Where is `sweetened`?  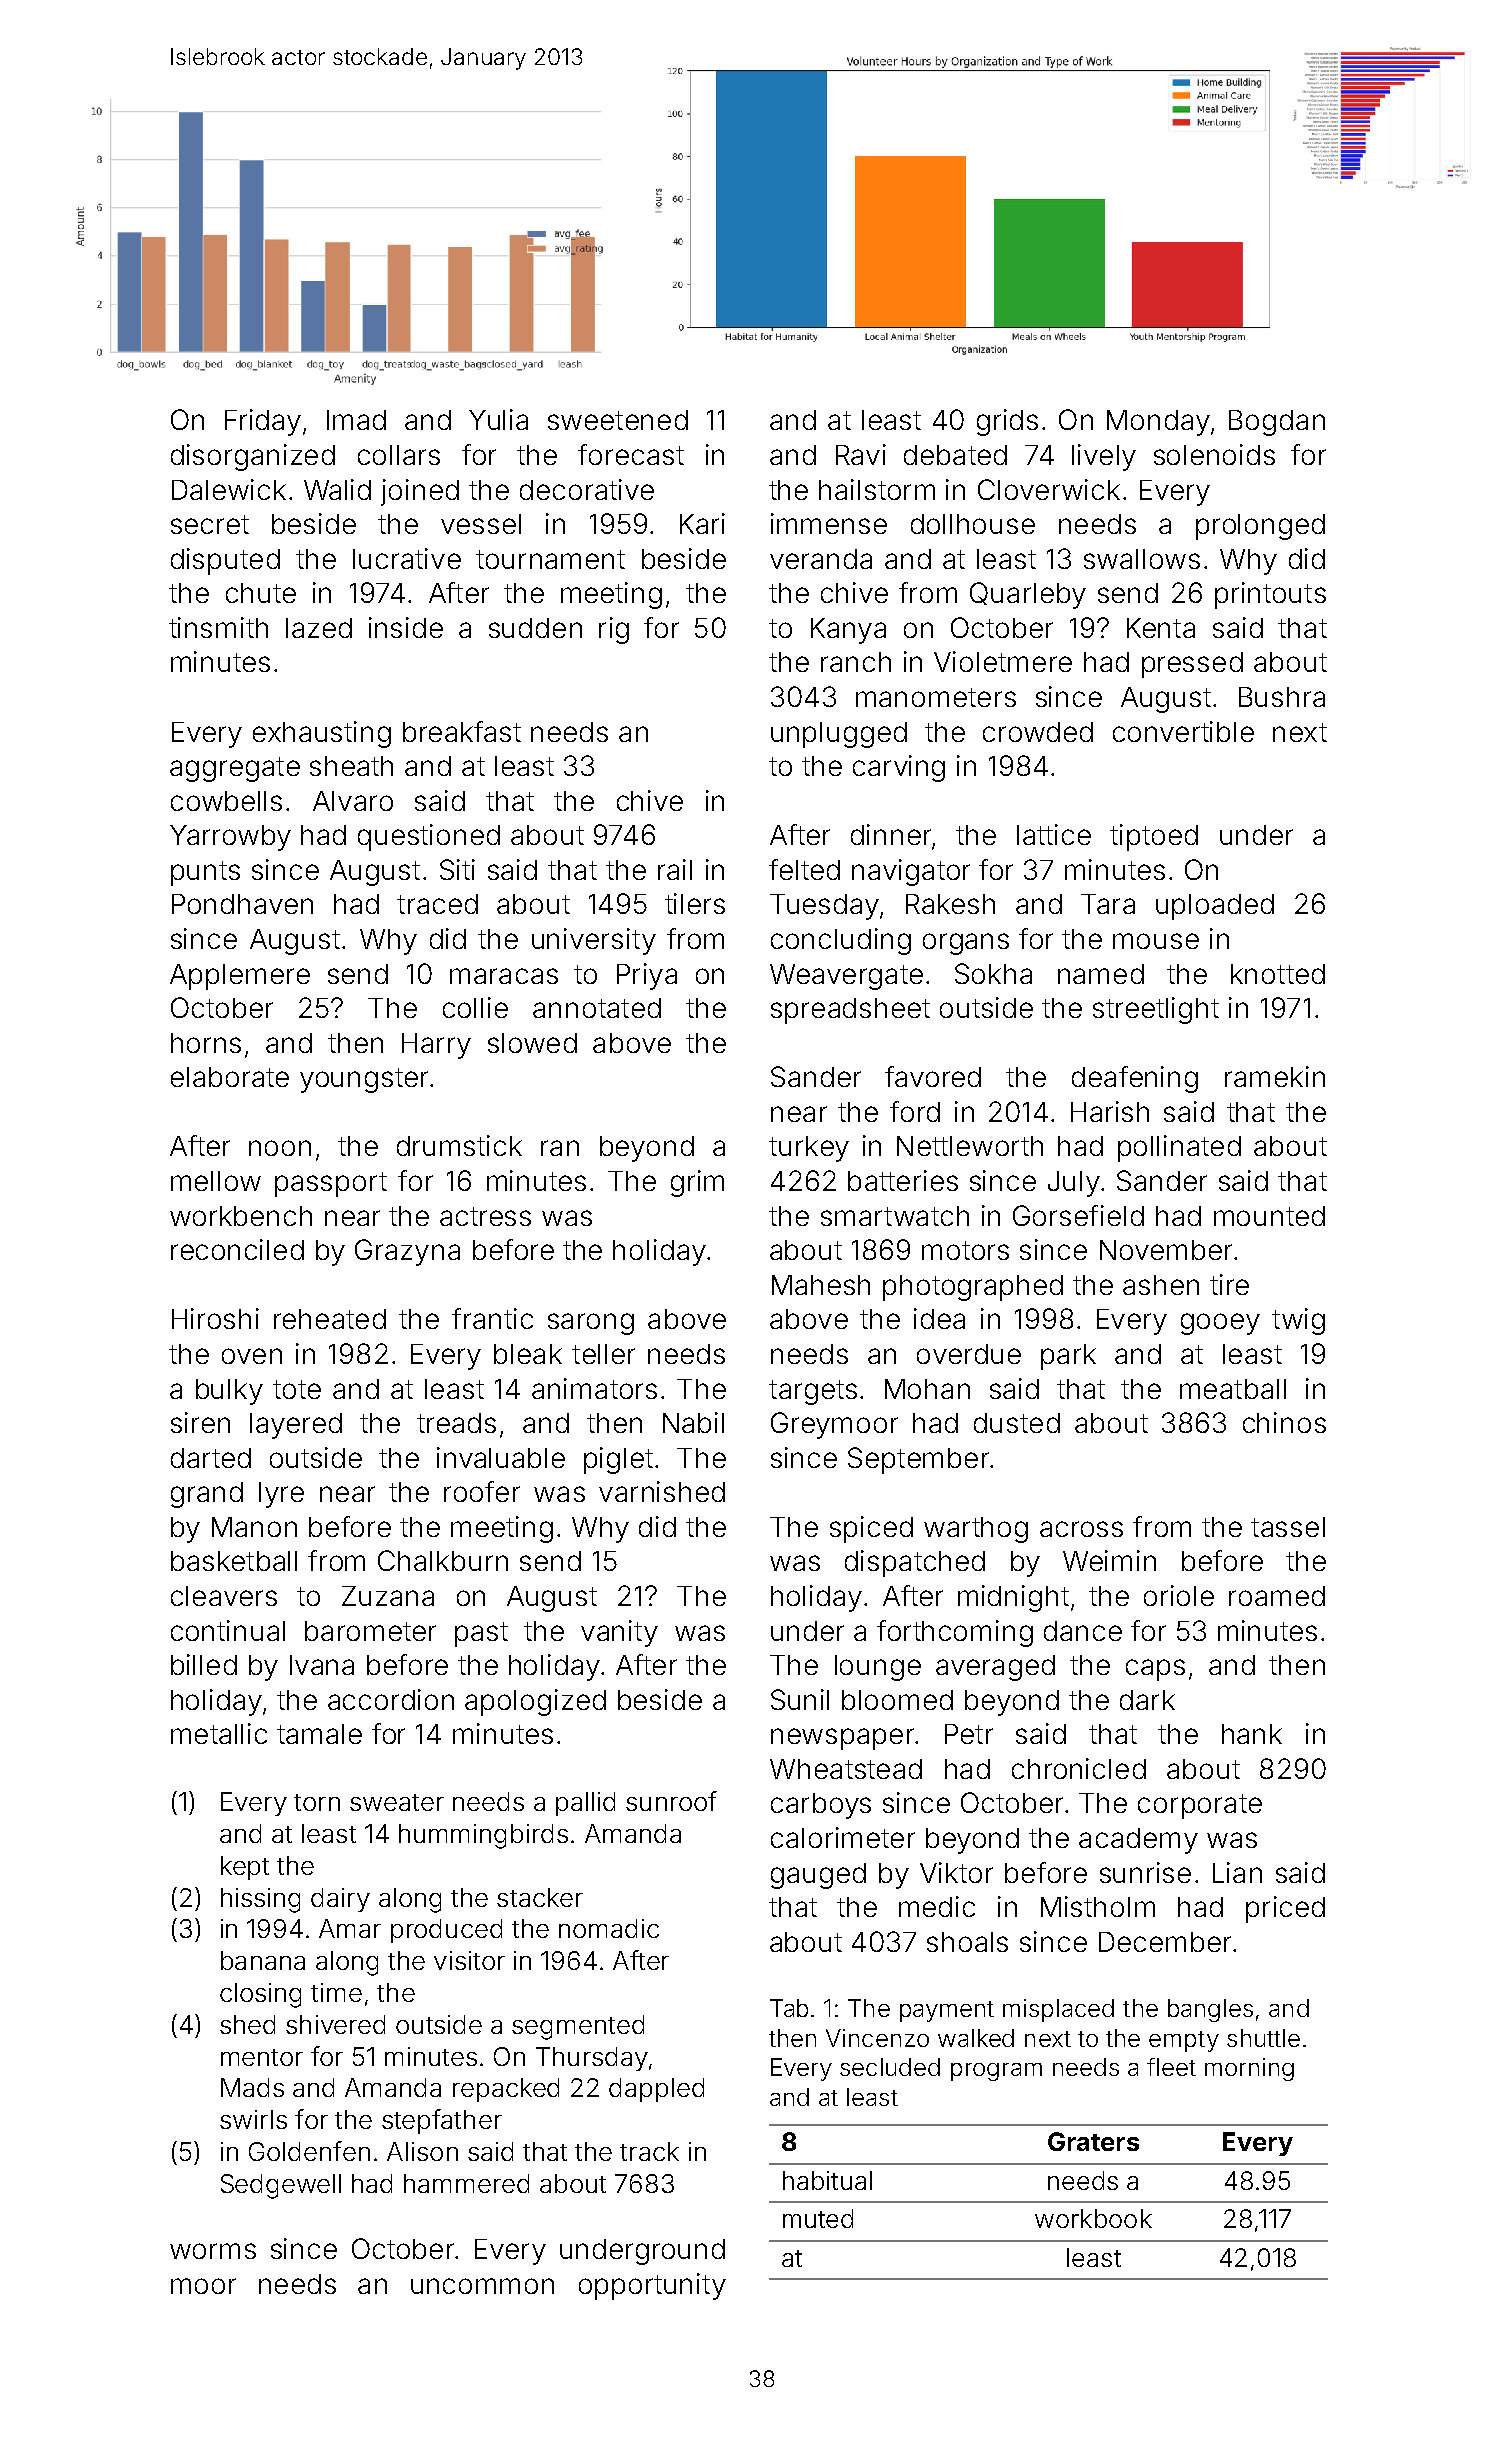
sweetened is located at coordinates (618, 420).
